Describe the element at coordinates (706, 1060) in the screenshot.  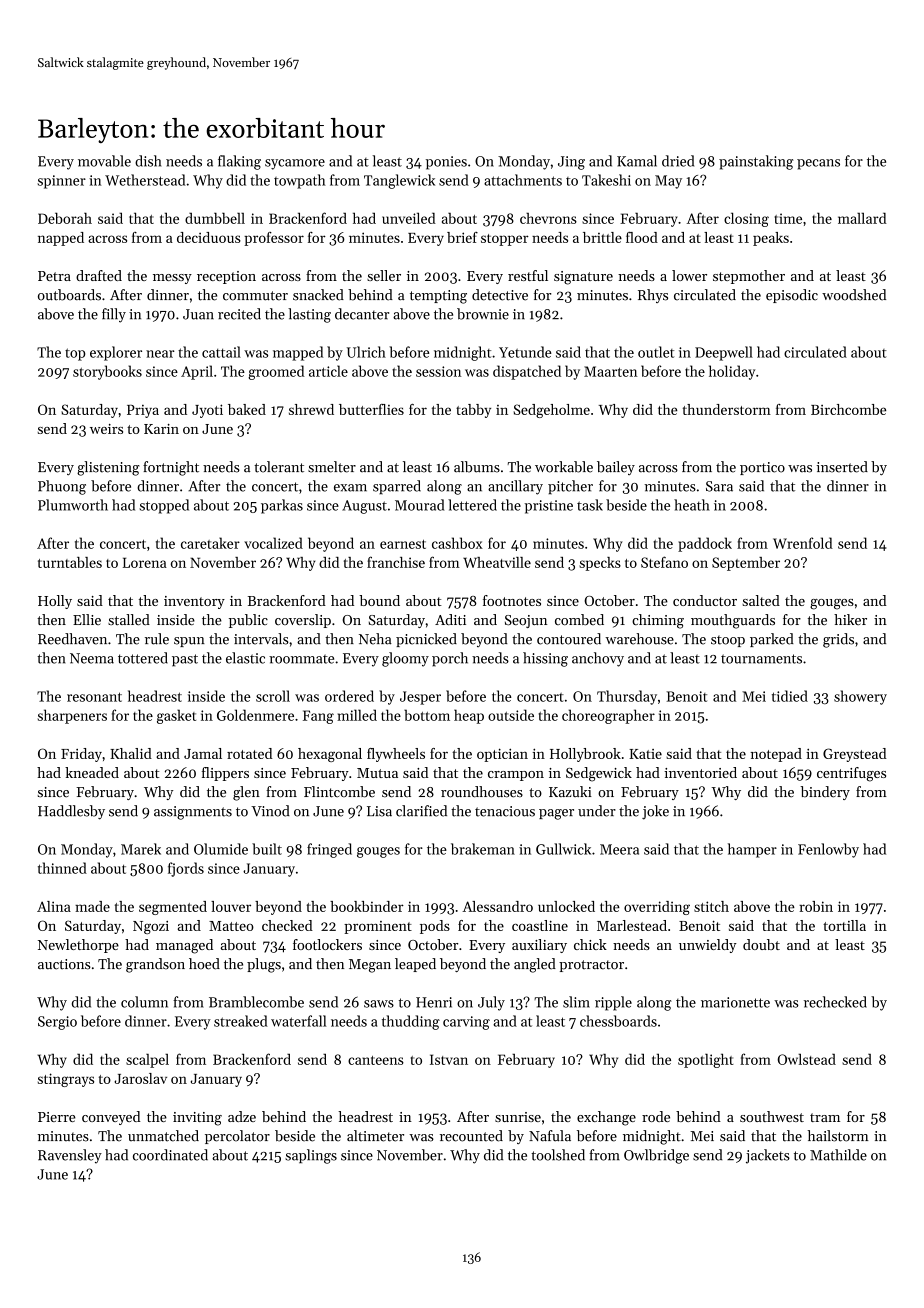
I see `spotlight` at that location.
